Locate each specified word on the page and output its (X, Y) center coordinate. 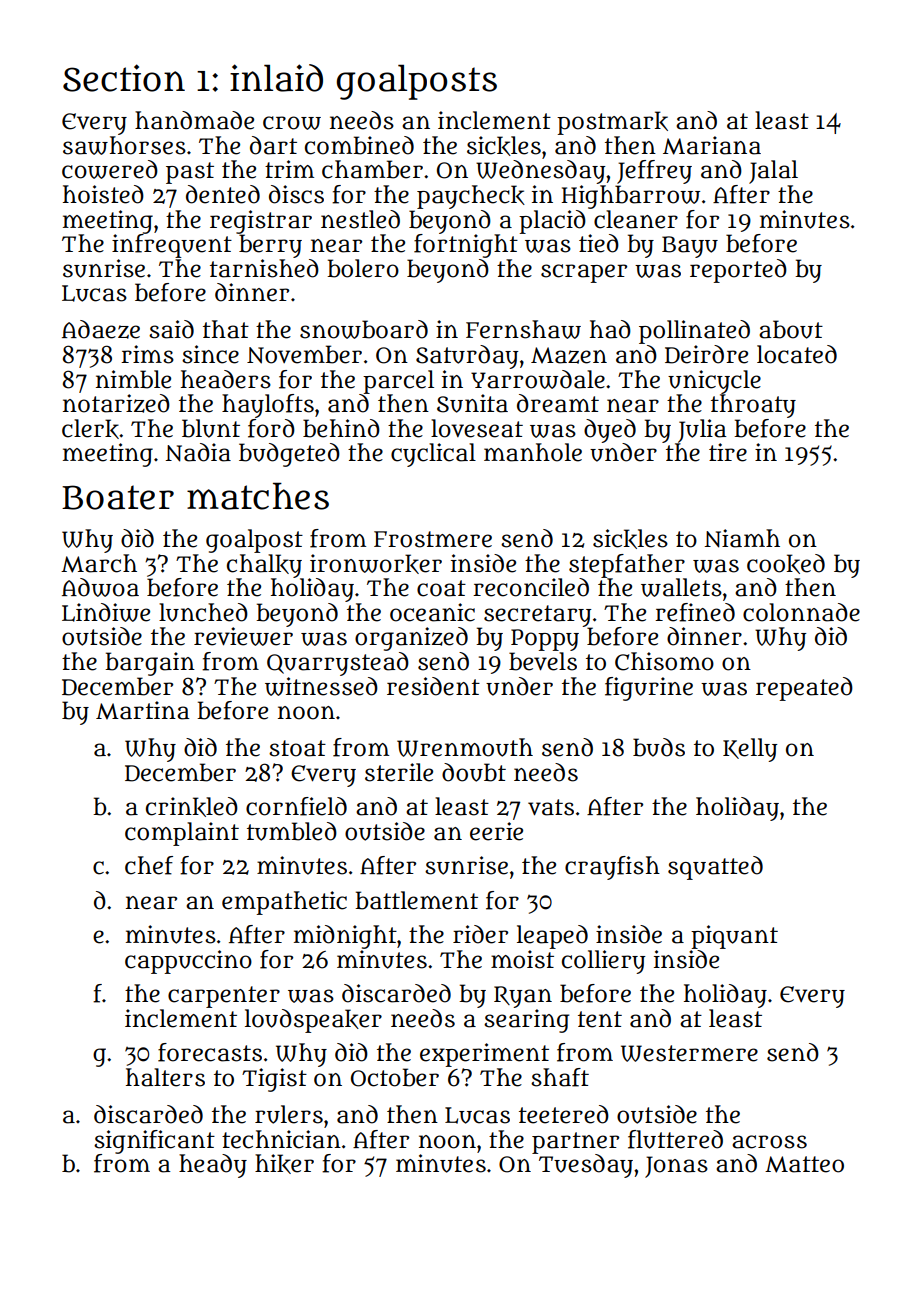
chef (149, 865)
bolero (363, 268)
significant (154, 1142)
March (99, 563)
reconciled (531, 587)
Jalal (773, 172)
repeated (804, 689)
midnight (345, 937)
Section (124, 78)
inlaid (276, 78)
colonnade (801, 612)
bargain (150, 664)
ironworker (376, 564)
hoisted (103, 194)
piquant (734, 937)
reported (738, 271)
